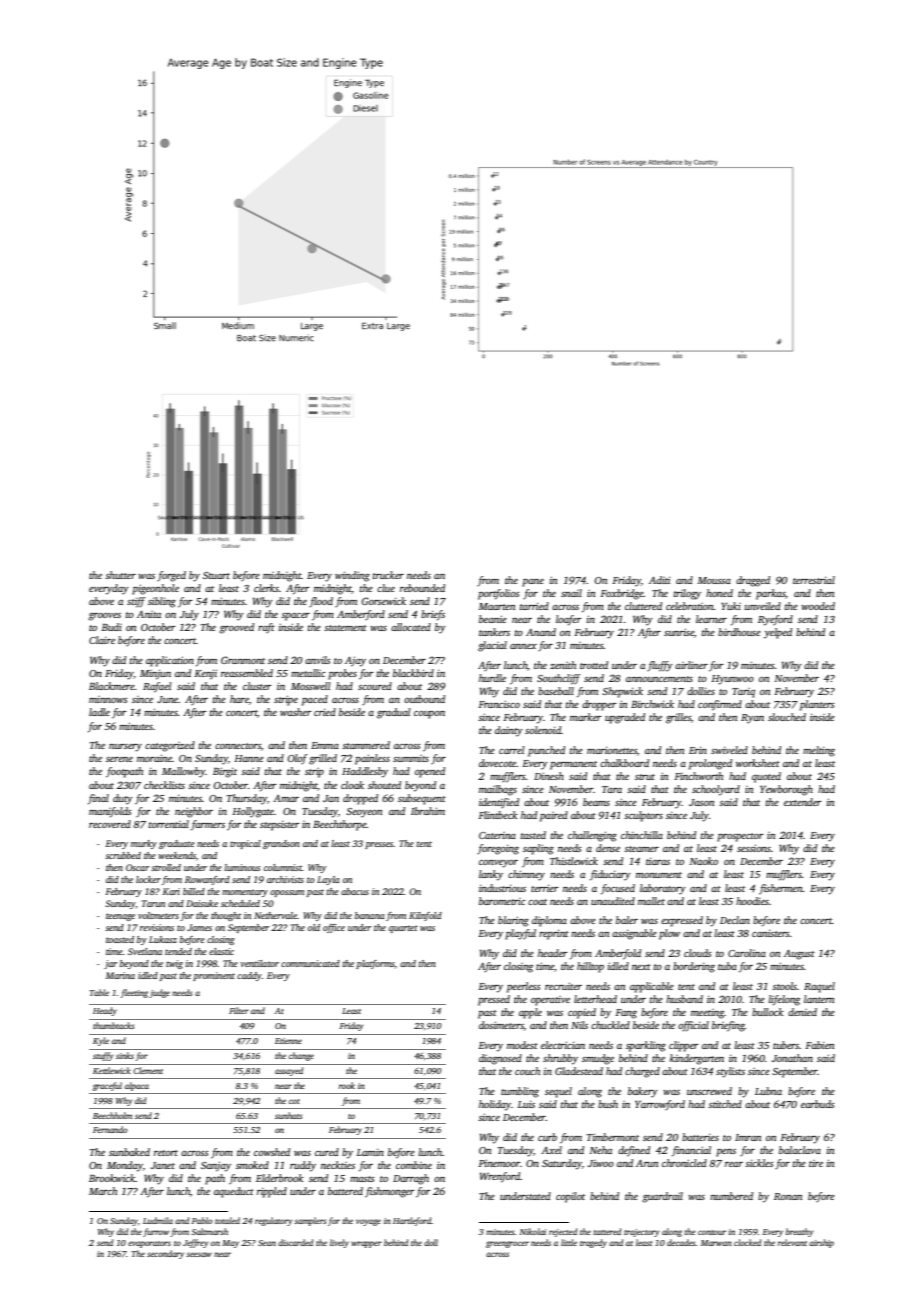 This image has width=924, height=1308. I want to click on wrapper, so click(367, 1244).
